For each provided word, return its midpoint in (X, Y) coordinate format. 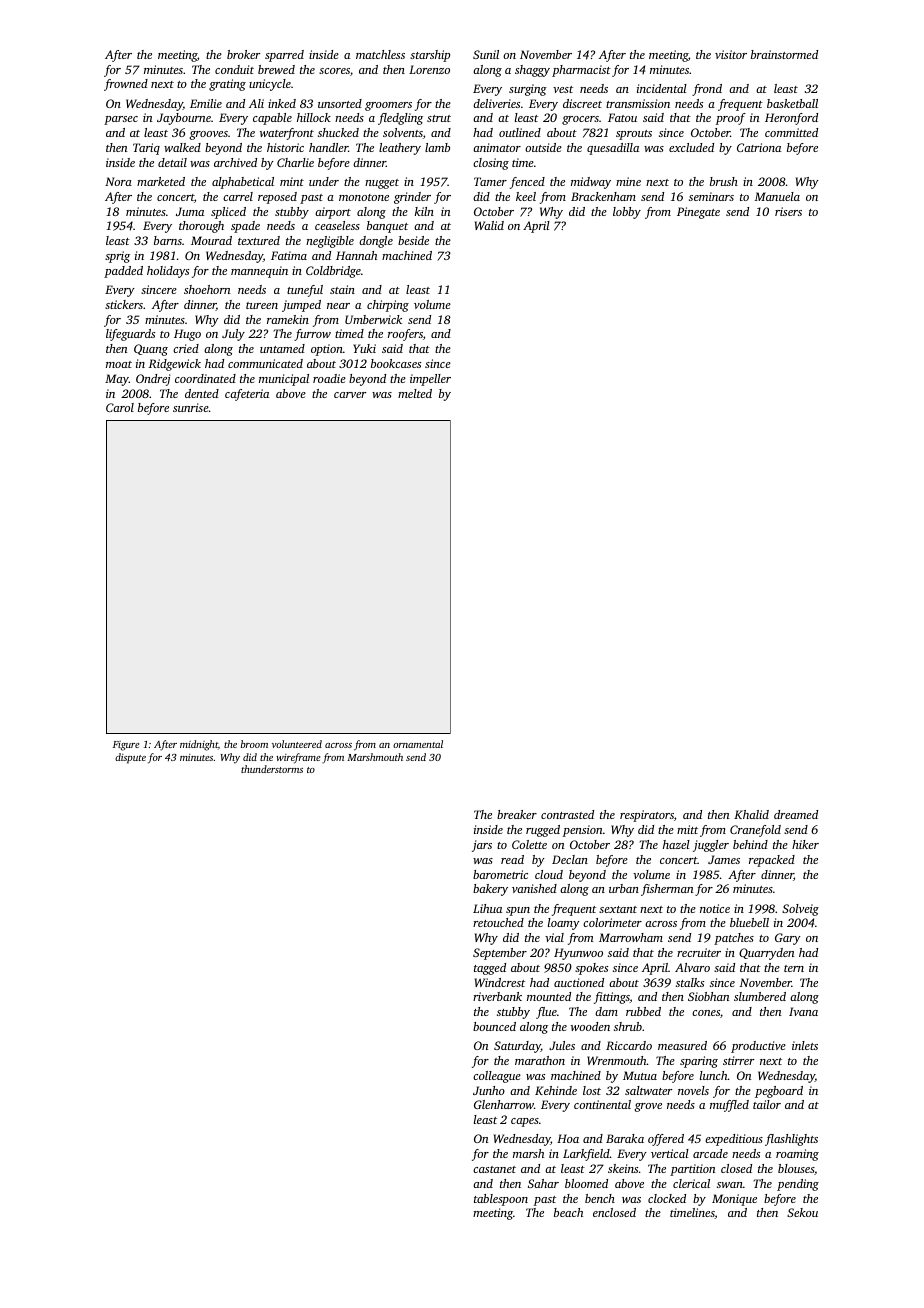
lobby (627, 213)
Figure (126, 746)
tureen (262, 305)
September (500, 954)
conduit (234, 69)
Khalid (751, 814)
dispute (130, 758)
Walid (489, 225)
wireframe (298, 758)
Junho (489, 1090)
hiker (805, 844)
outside (543, 147)
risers (788, 211)
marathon (540, 1060)
